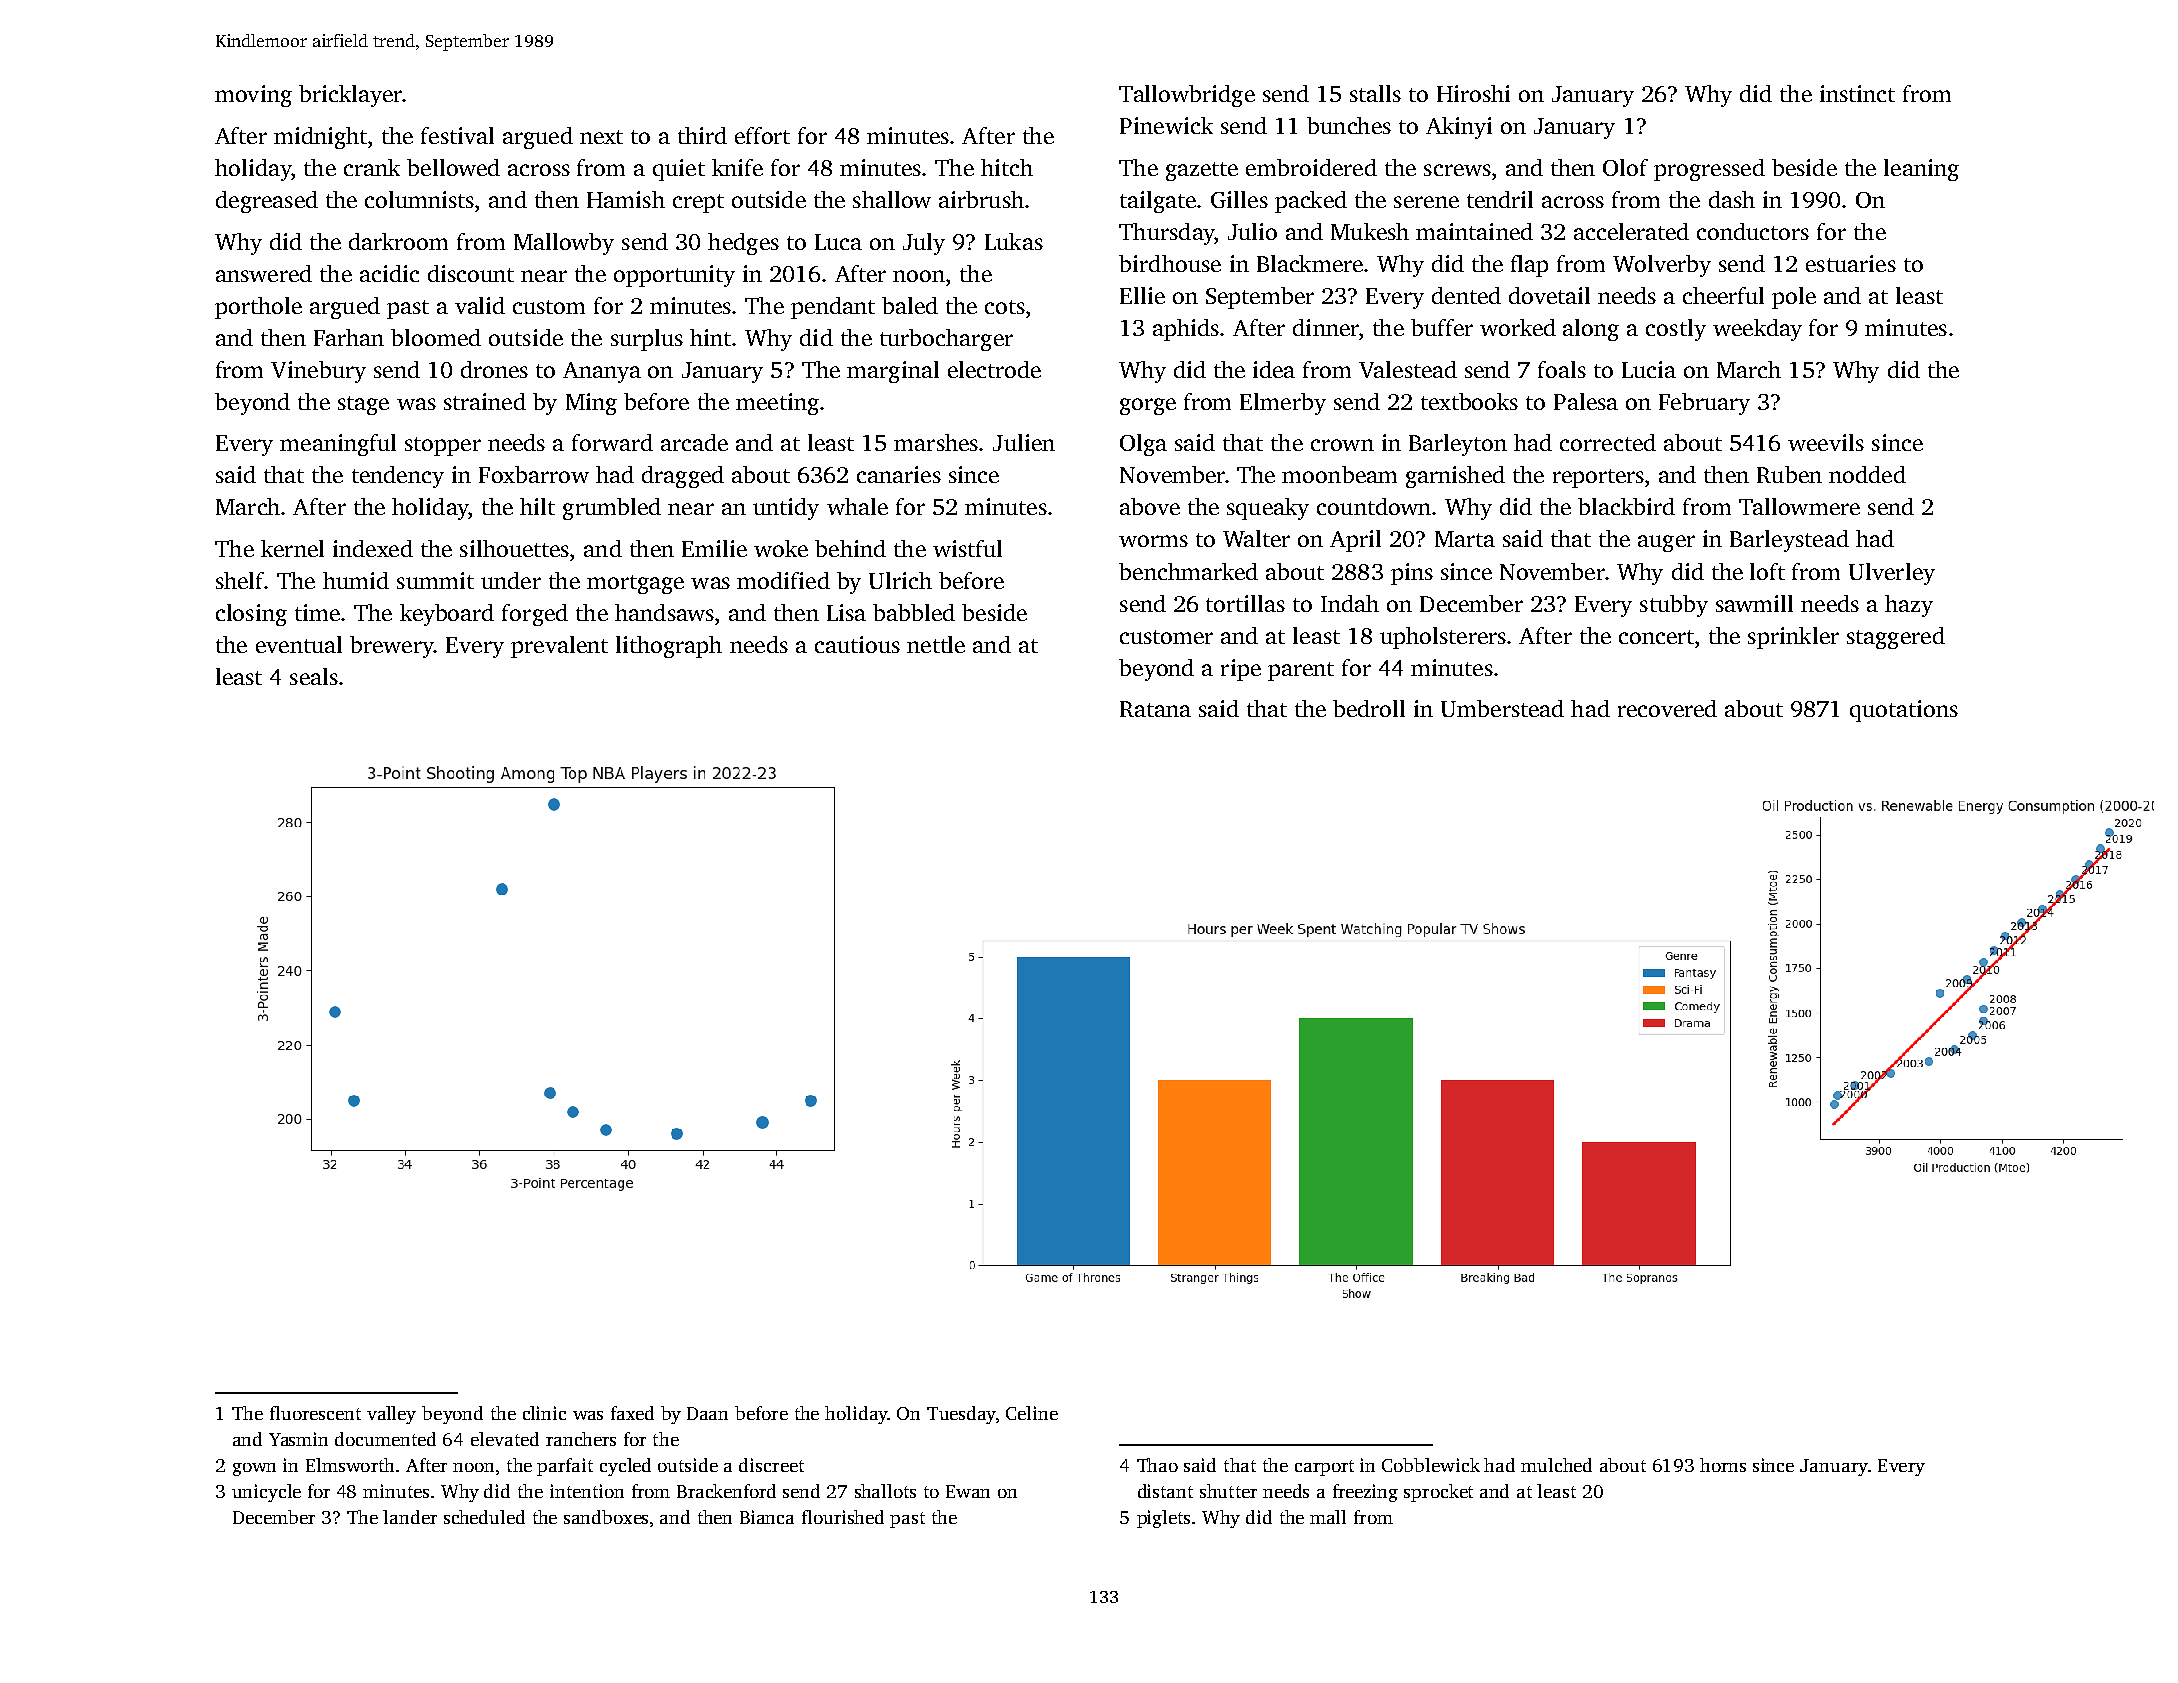  Describe the element at coordinates (314, 676) in the screenshot. I see `seals` at that location.
